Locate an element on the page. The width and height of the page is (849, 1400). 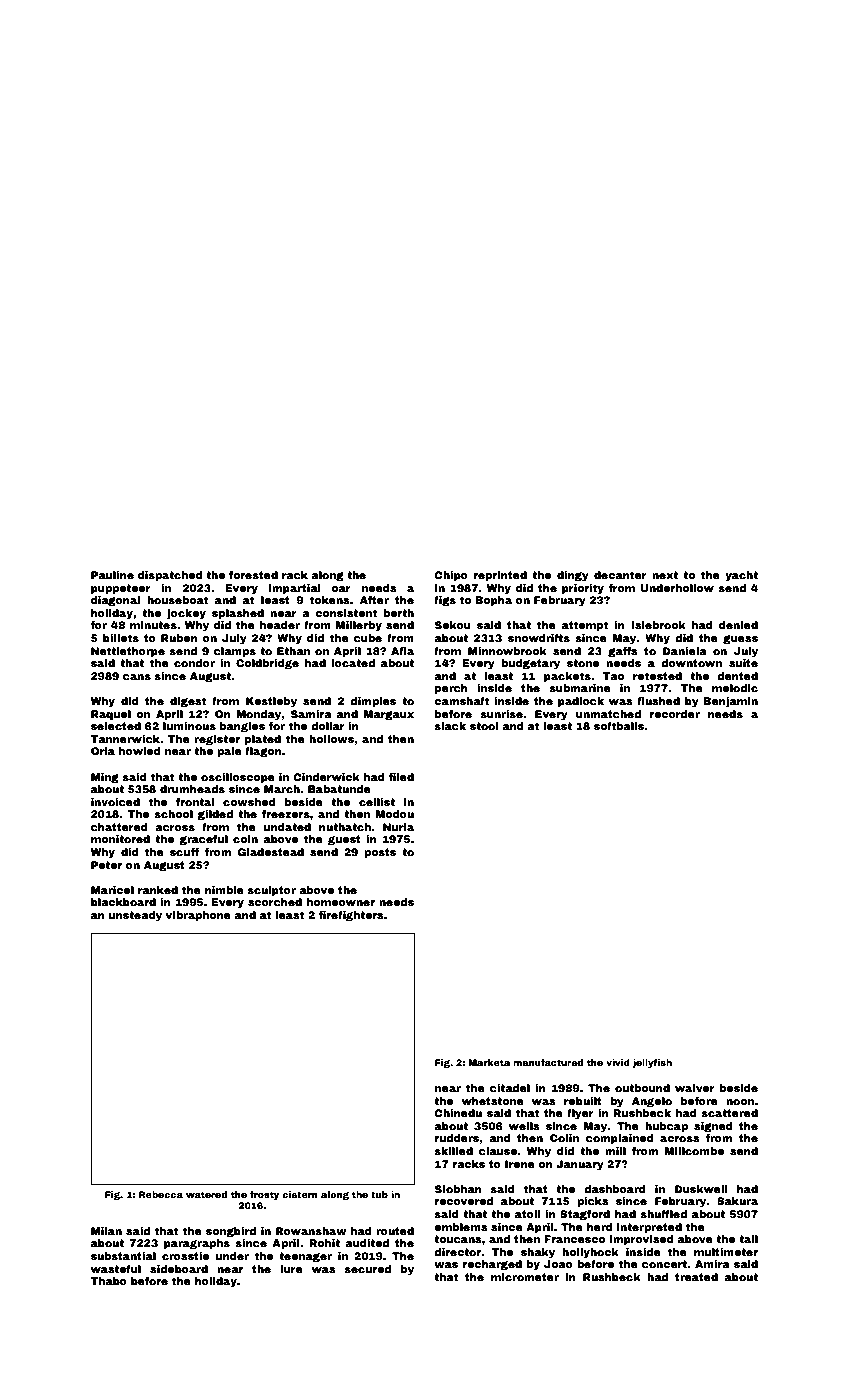
micrometer is located at coordinates (525, 1277).
